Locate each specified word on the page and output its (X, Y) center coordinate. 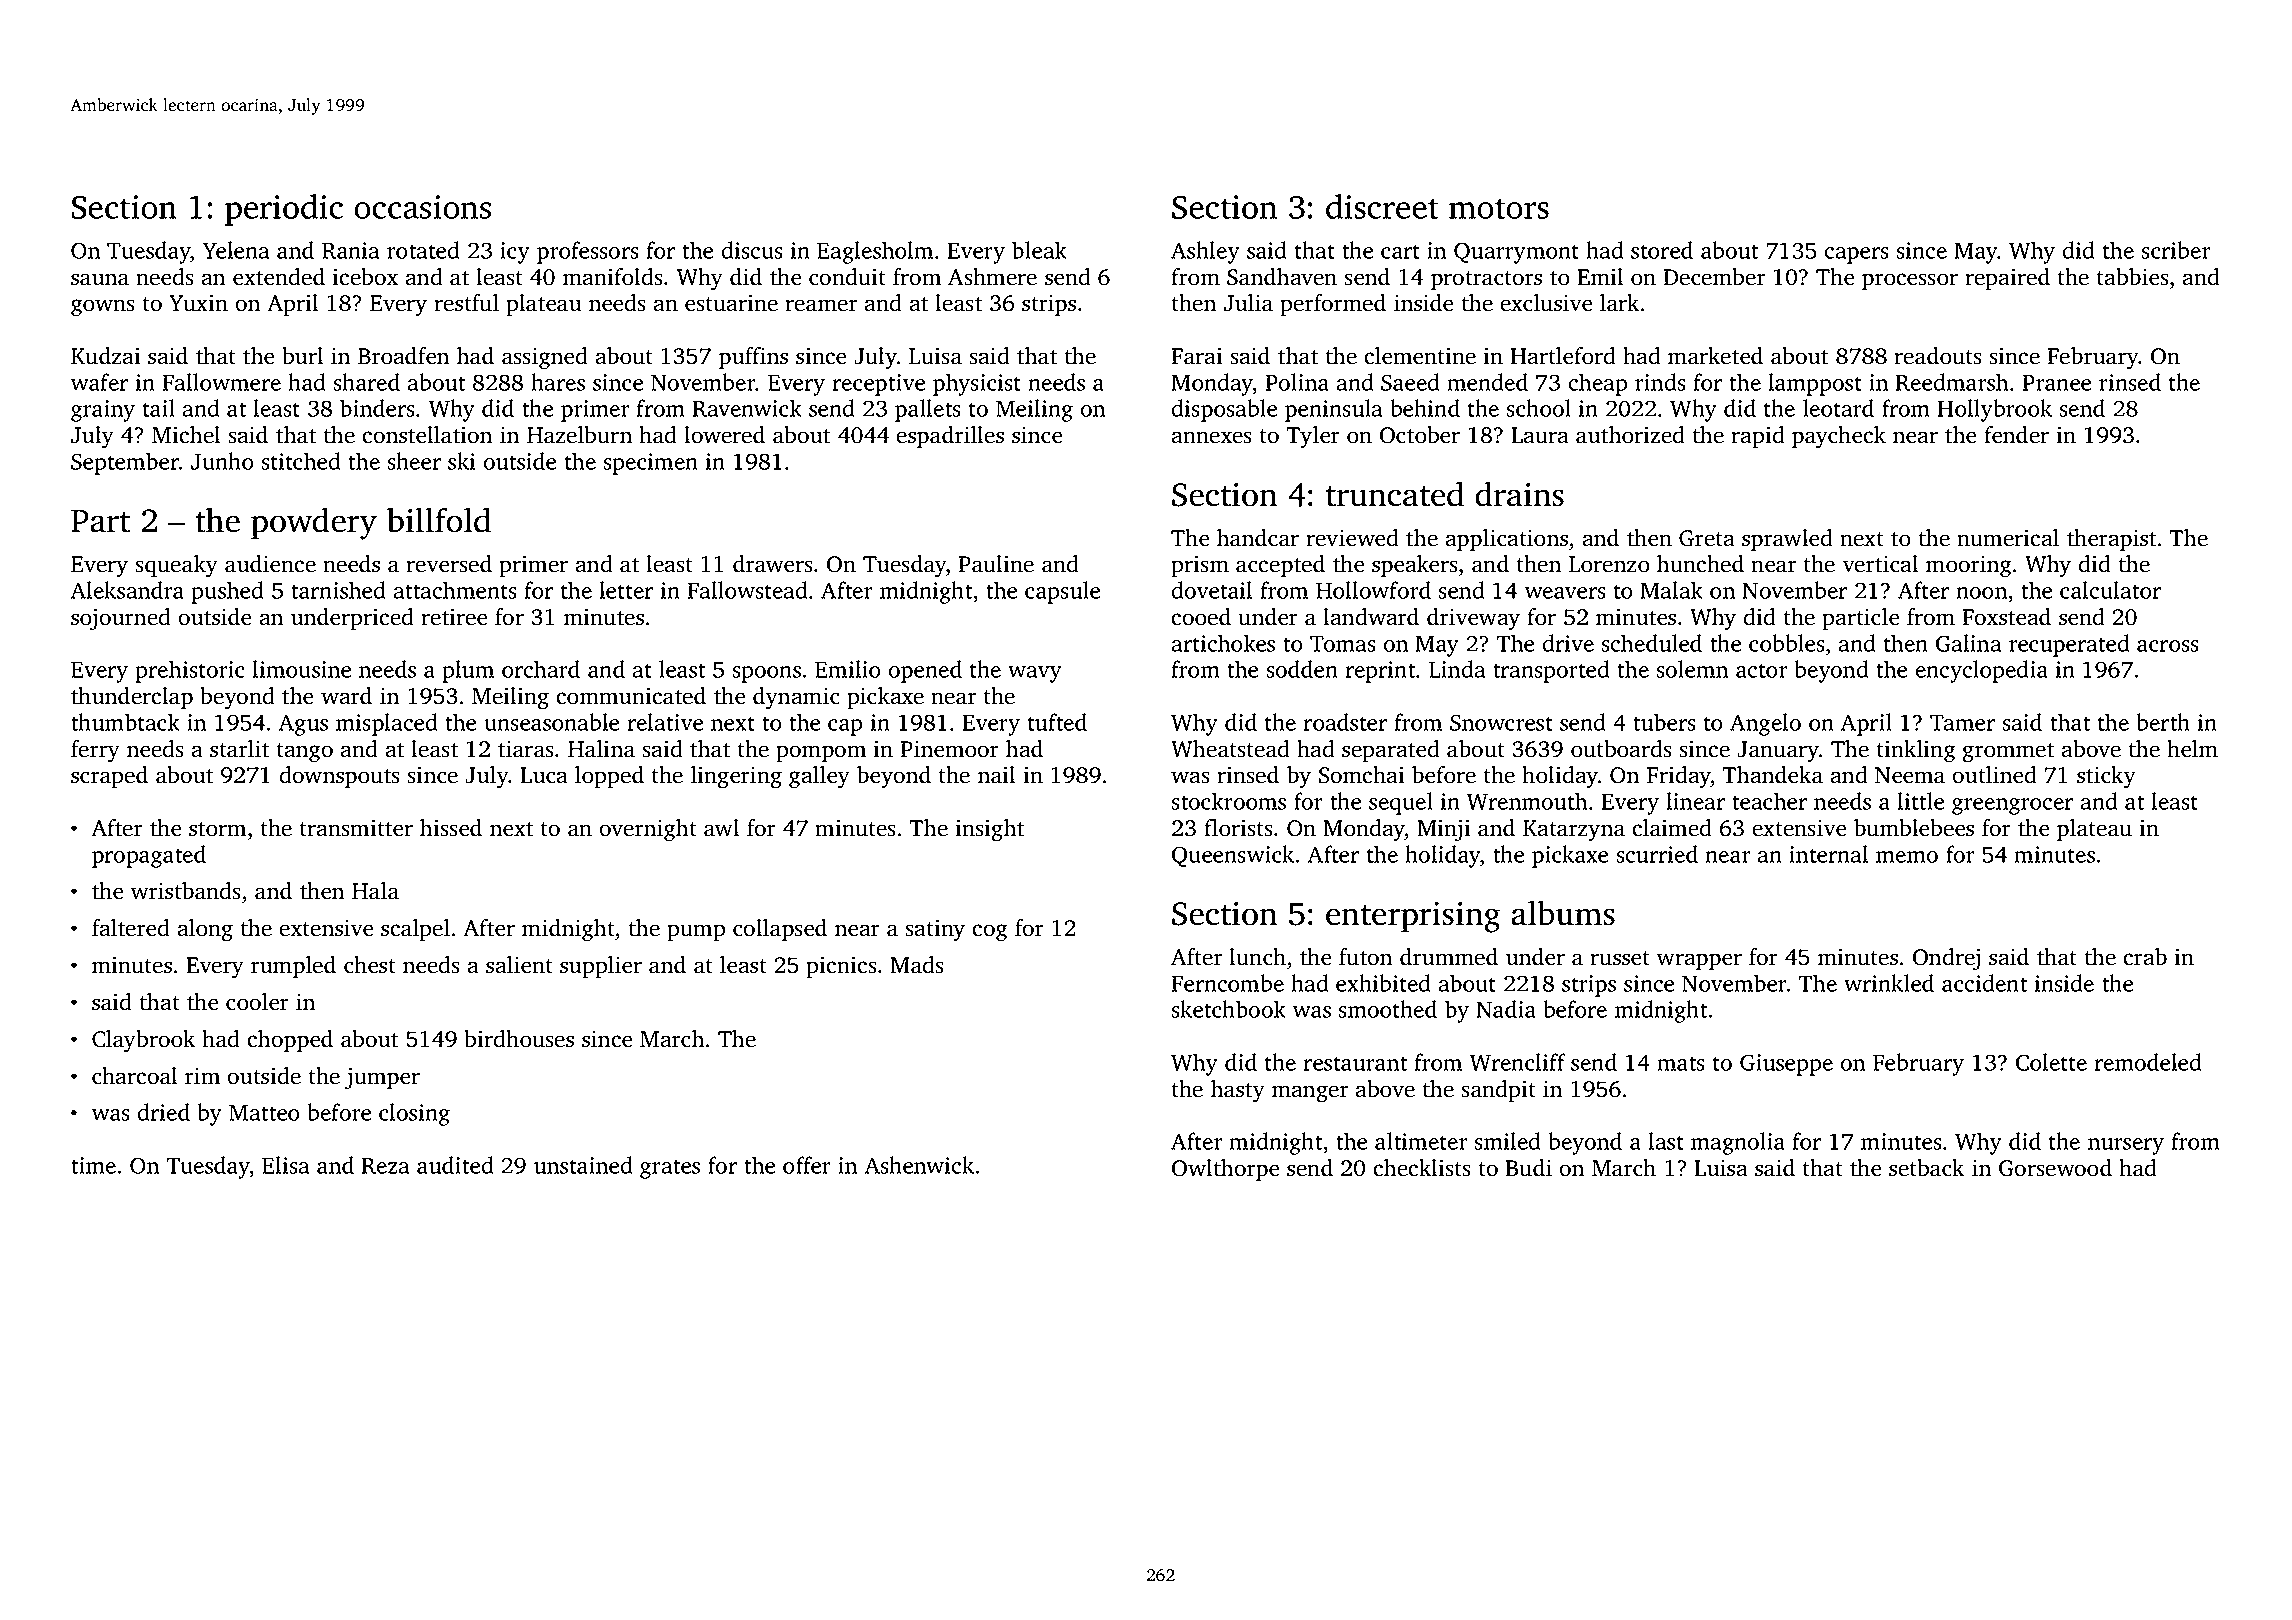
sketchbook (1229, 1009)
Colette (2051, 1062)
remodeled (2148, 1062)
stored (1662, 250)
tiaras (526, 749)
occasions (422, 207)
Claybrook (143, 1041)
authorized (1630, 435)
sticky (2106, 777)
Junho (222, 461)
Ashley (1205, 252)
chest (370, 965)
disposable (1224, 410)
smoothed (1388, 1009)
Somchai (1361, 775)
